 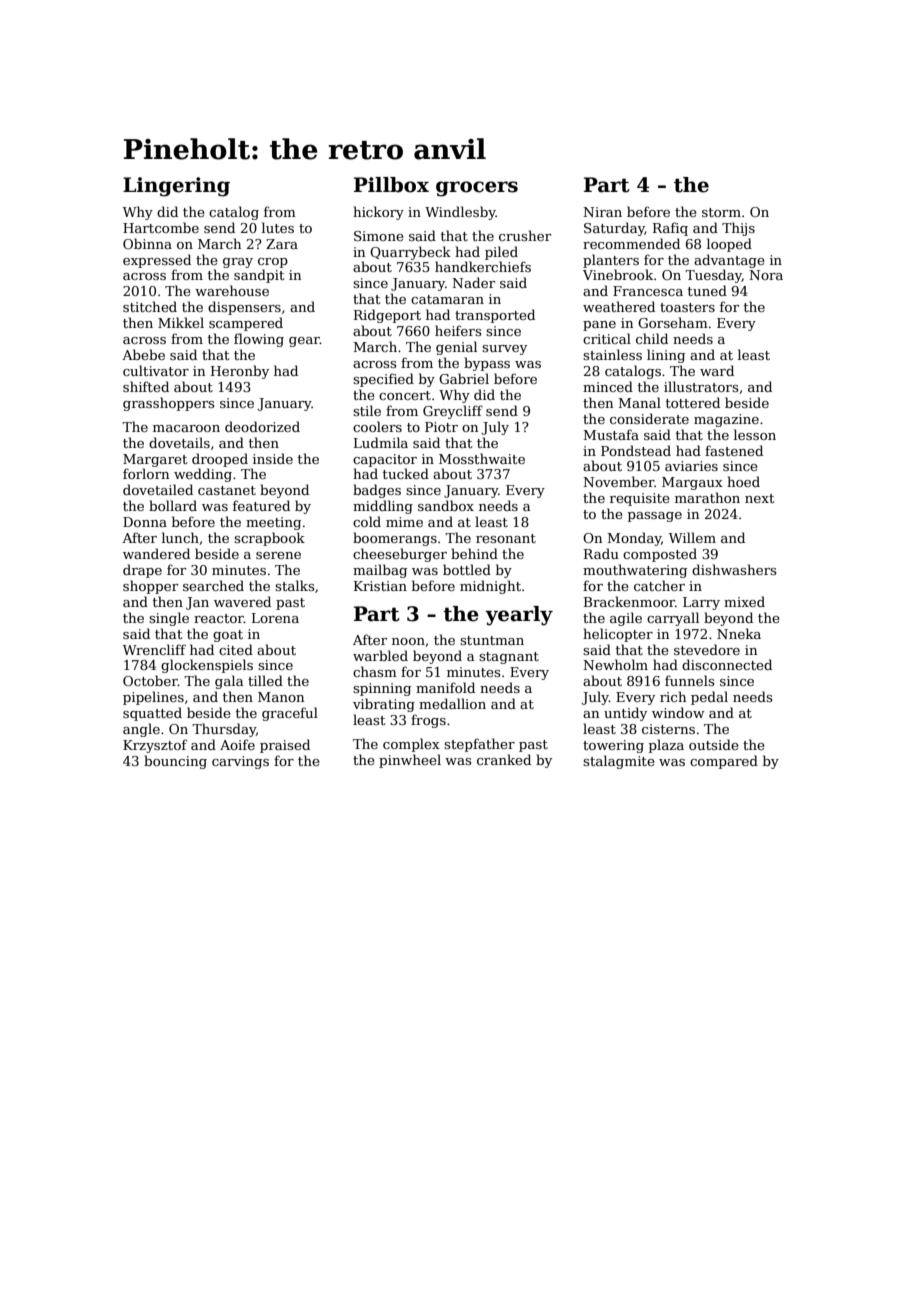 I want to click on scampered, so click(x=246, y=324).
